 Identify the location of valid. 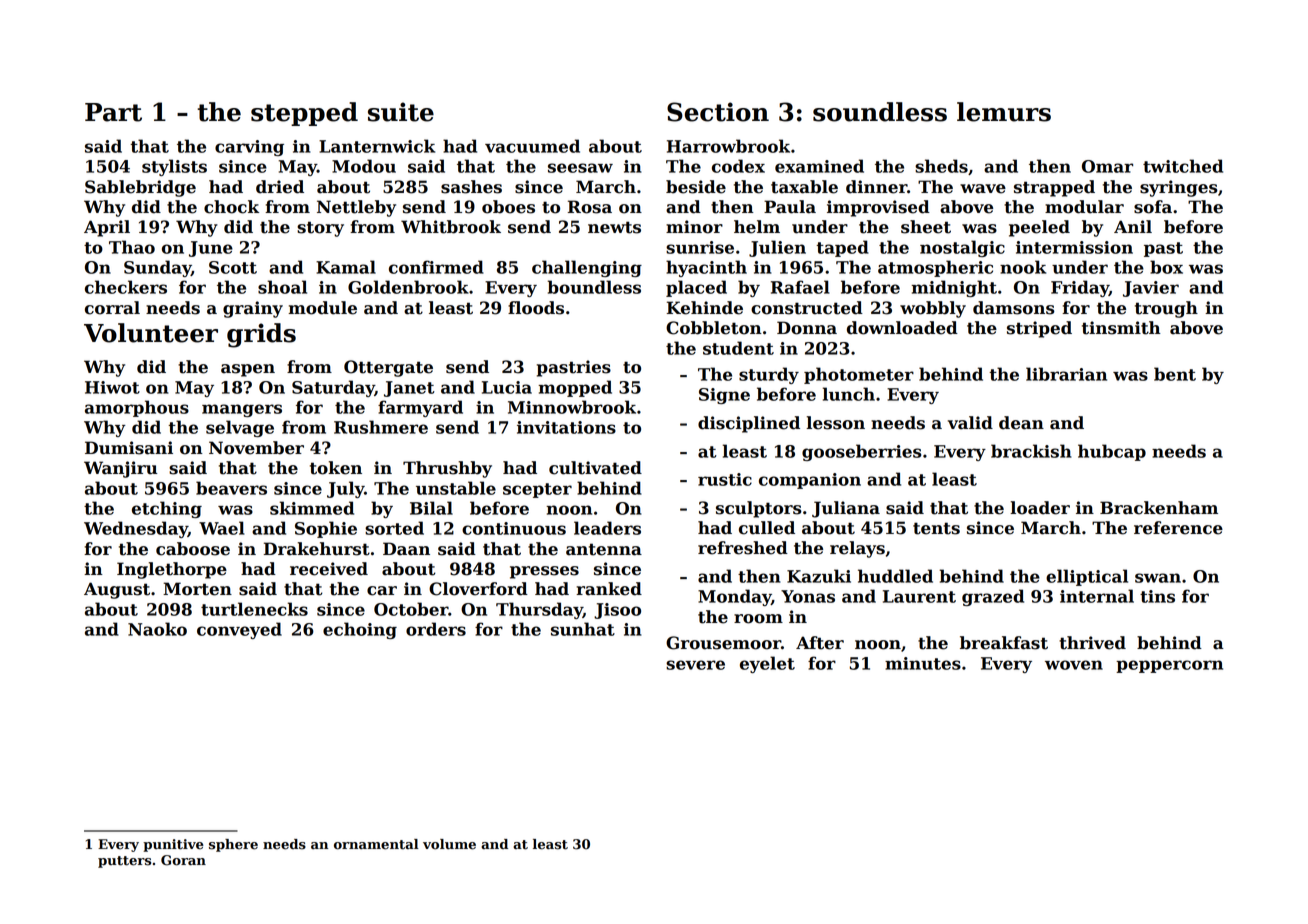
(970, 423).
